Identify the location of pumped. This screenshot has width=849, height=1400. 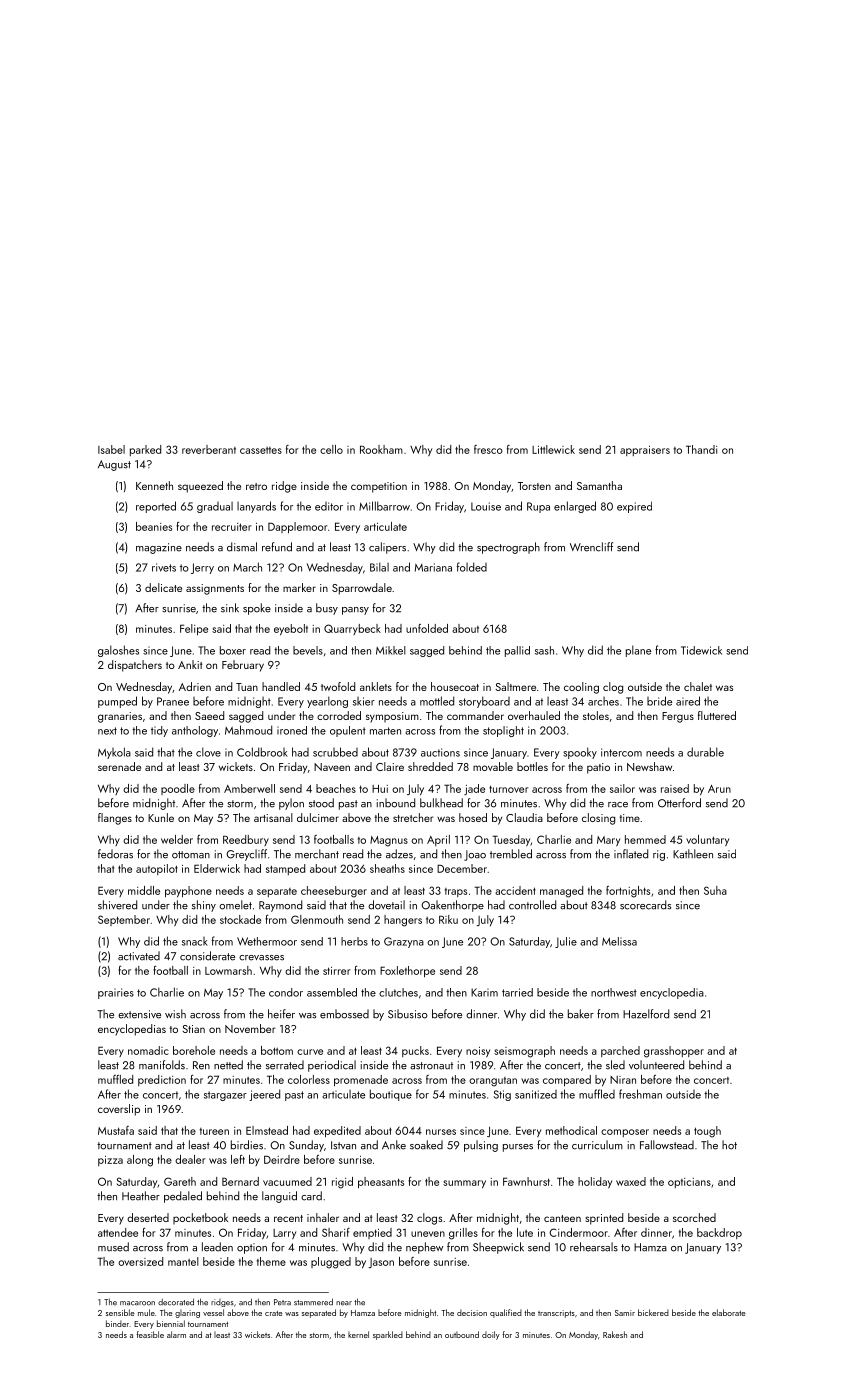
(117, 702).
